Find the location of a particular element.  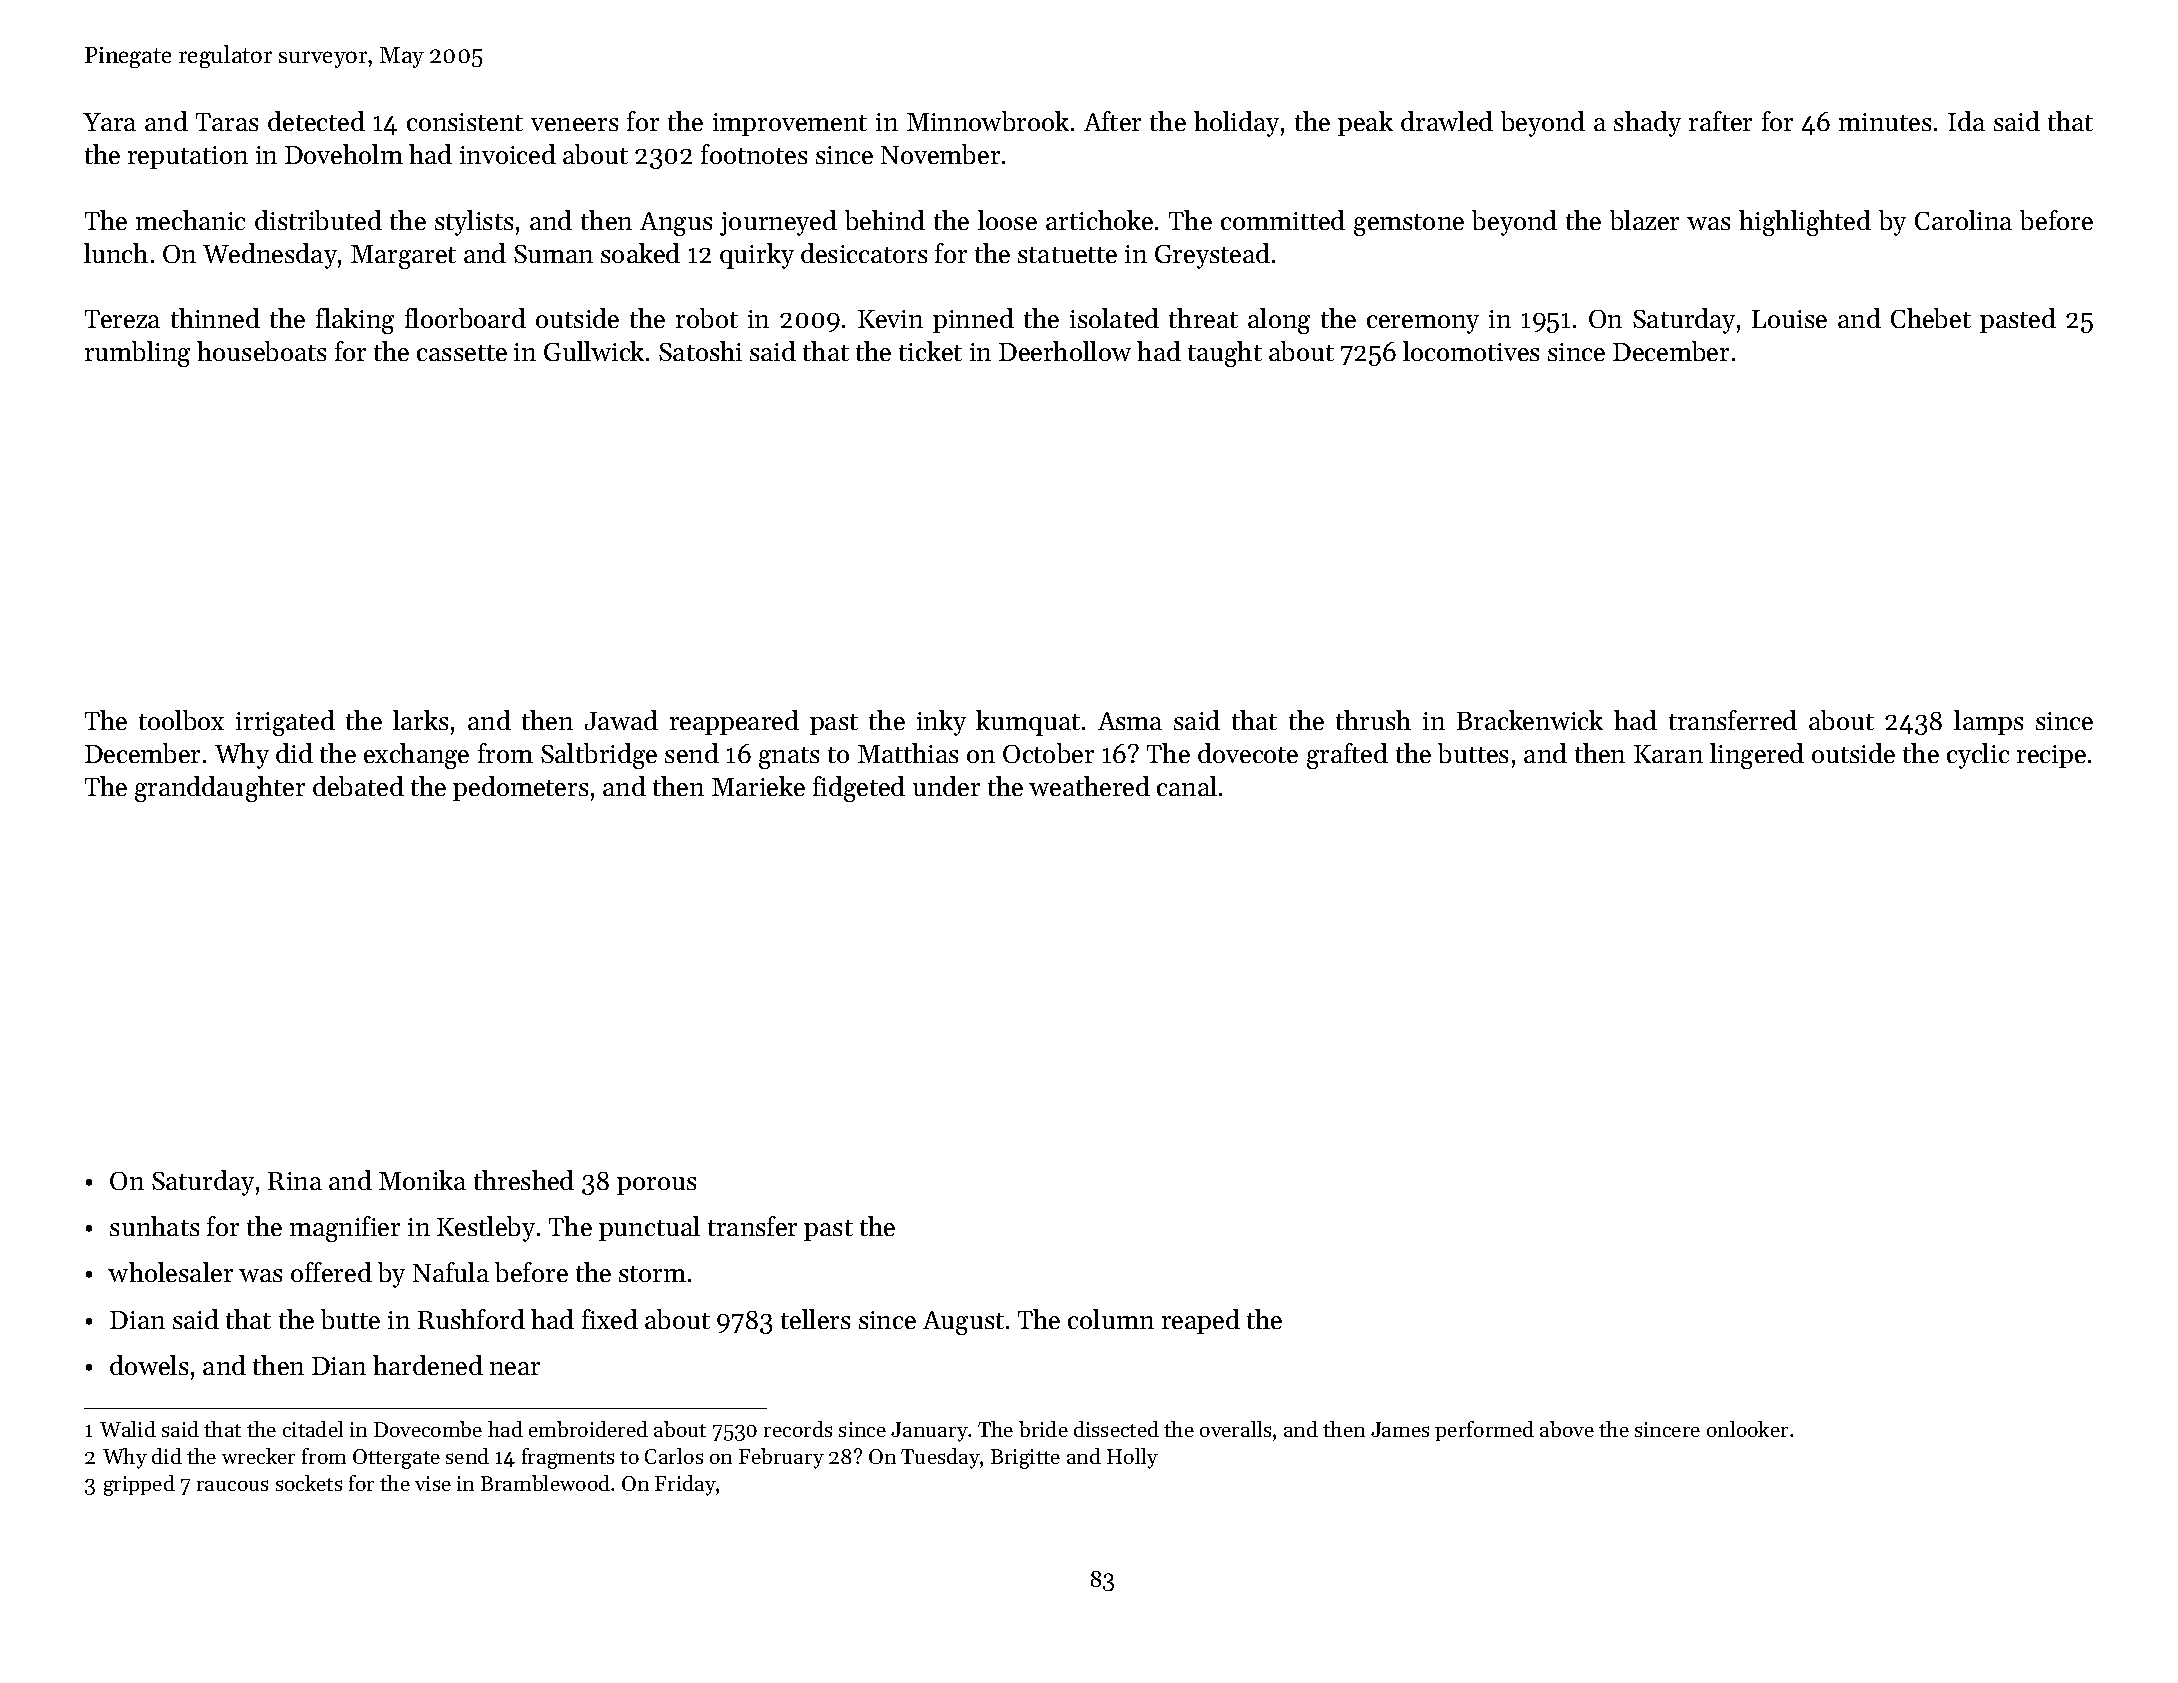

Monika is located at coordinates (422, 1180).
